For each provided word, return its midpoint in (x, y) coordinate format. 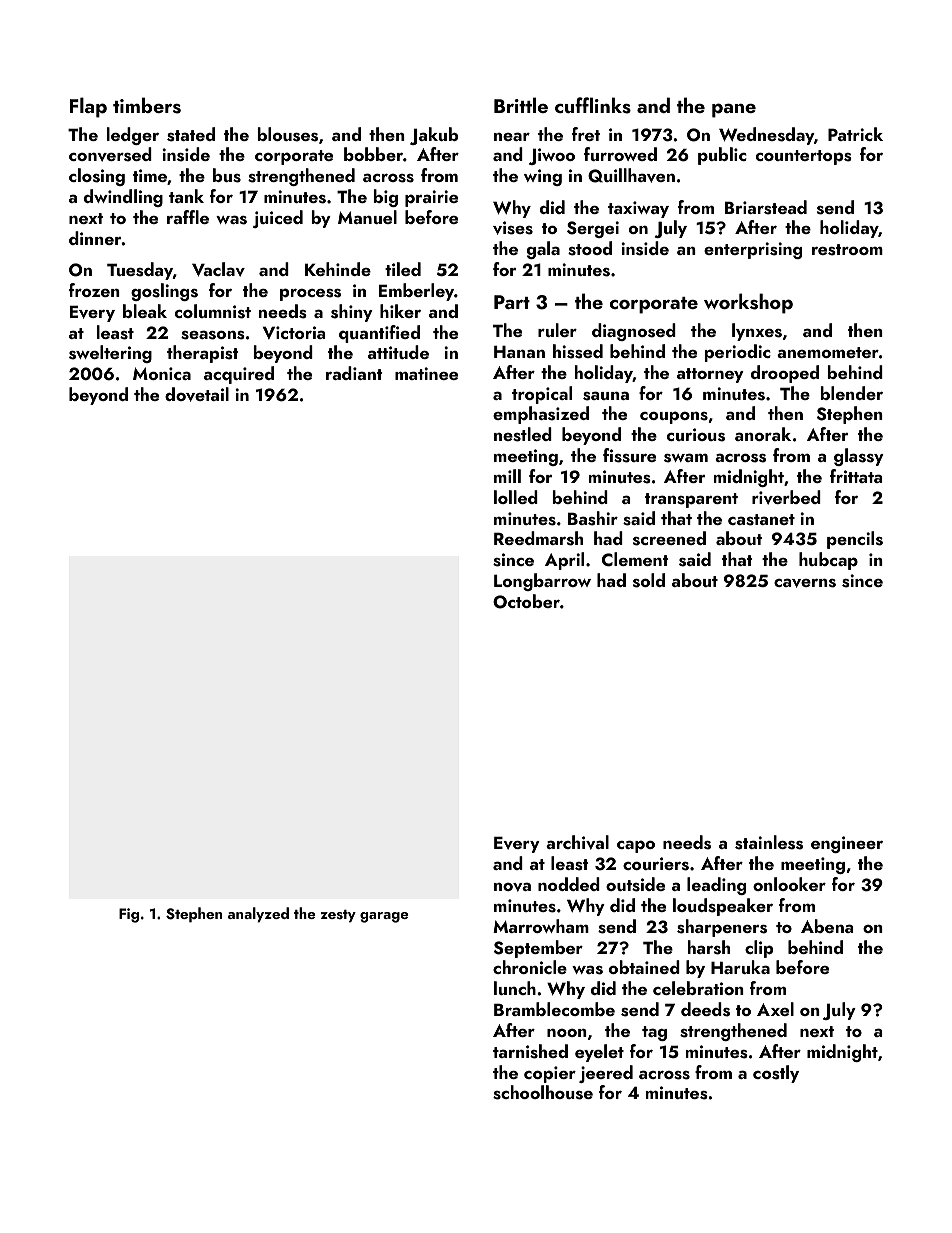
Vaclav (218, 269)
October (526, 601)
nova (512, 887)
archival (577, 842)
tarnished (530, 1051)
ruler (557, 330)
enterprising (753, 250)
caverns (805, 583)
